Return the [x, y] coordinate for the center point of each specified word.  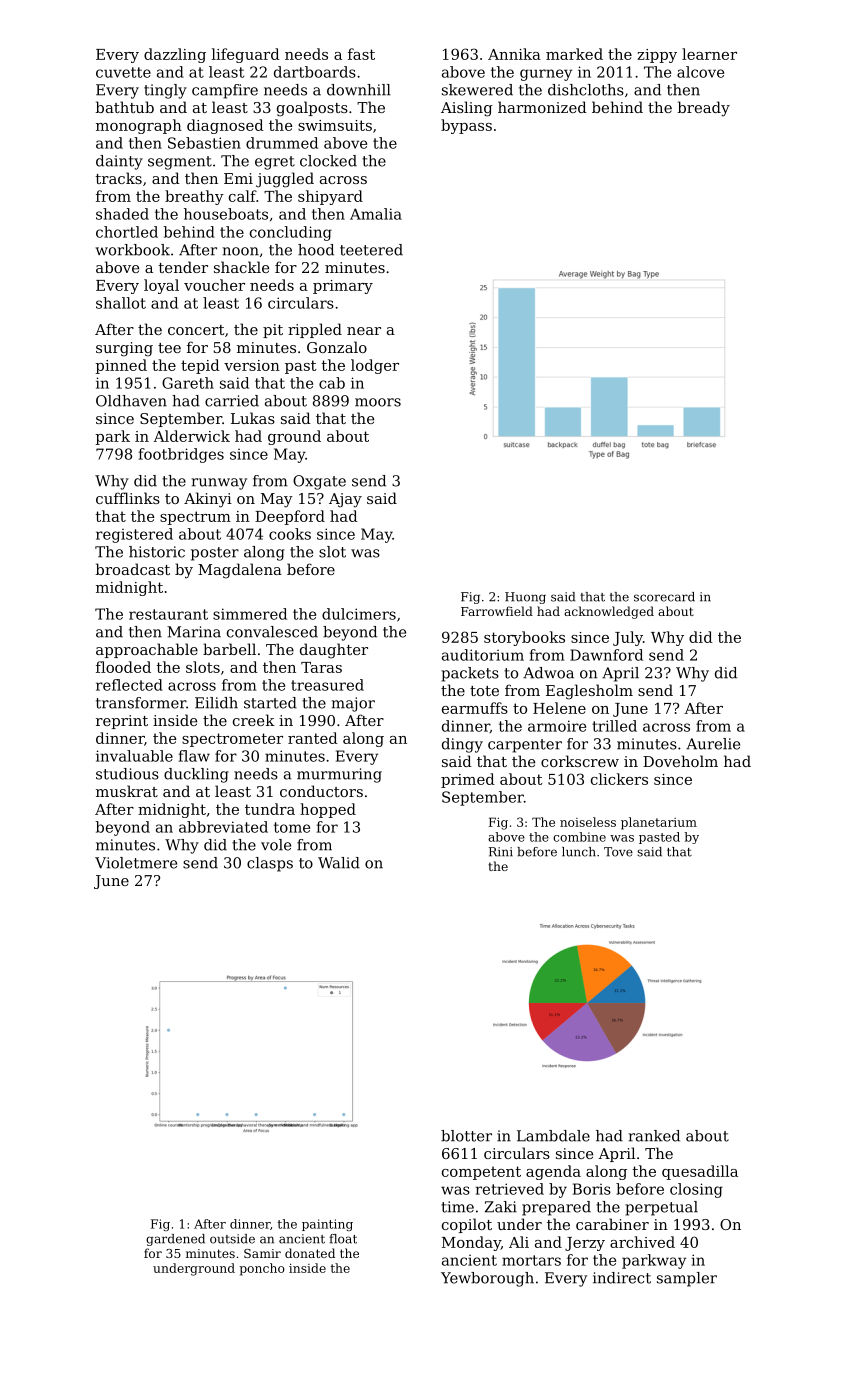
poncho [262, 1269]
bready [703, 109]
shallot [121, 303]
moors [378, 402]
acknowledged [609, 612]
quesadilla [700, 1172]
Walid [339, 863]
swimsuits [335, 125]
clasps [270, 864]
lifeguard [246, 55]
